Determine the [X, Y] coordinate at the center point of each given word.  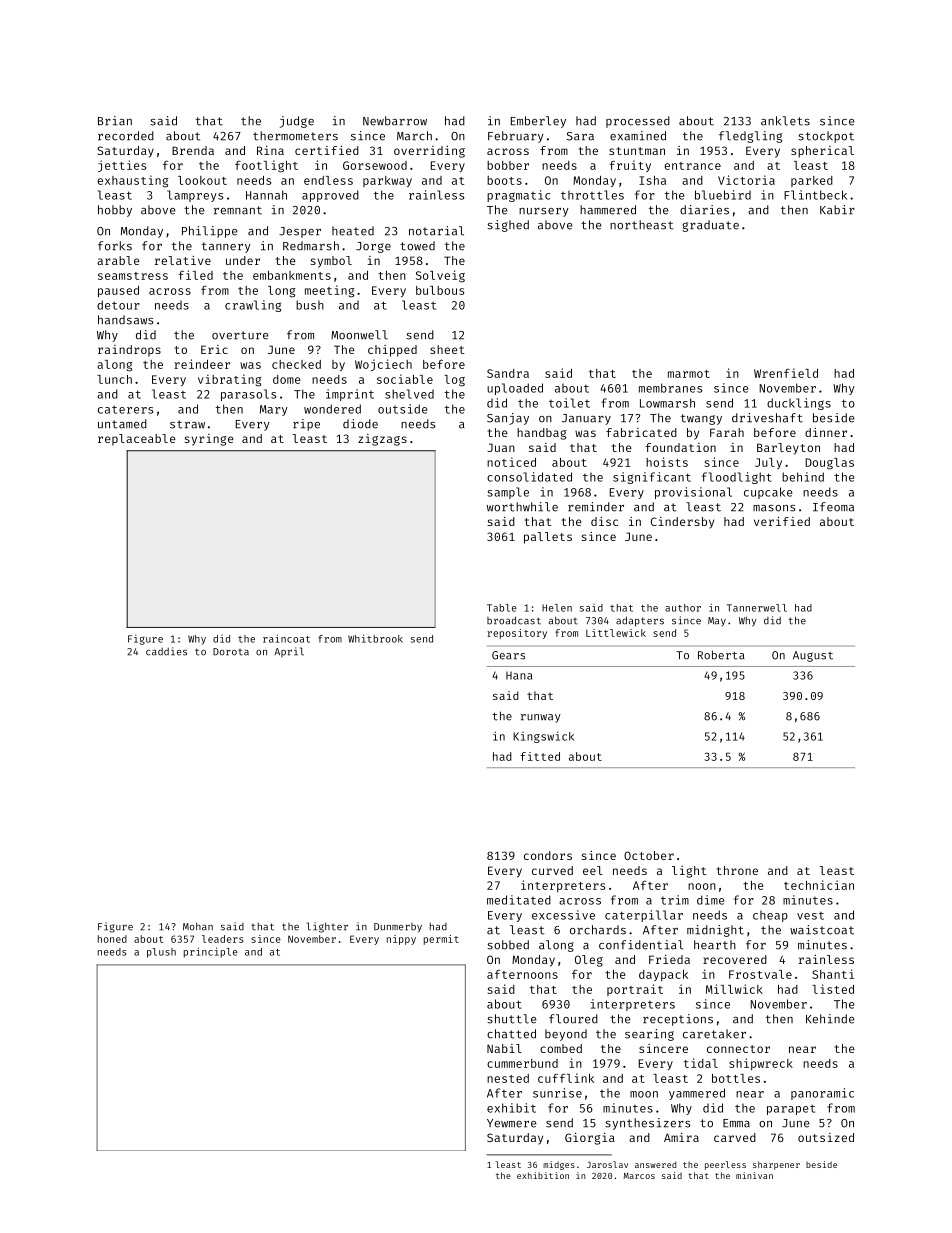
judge [297, 122]
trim [675, 900]
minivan [754, 1175]
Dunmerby [398, 927]
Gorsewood [375, 165]
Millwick [734, 989]
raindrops [129, 351]
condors [548, 855]
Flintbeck [815, 195]
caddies [166, 651]
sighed [508, 226]
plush [161, 953]
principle [211, 952]
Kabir [837, 210]
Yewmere [512, 1123]
